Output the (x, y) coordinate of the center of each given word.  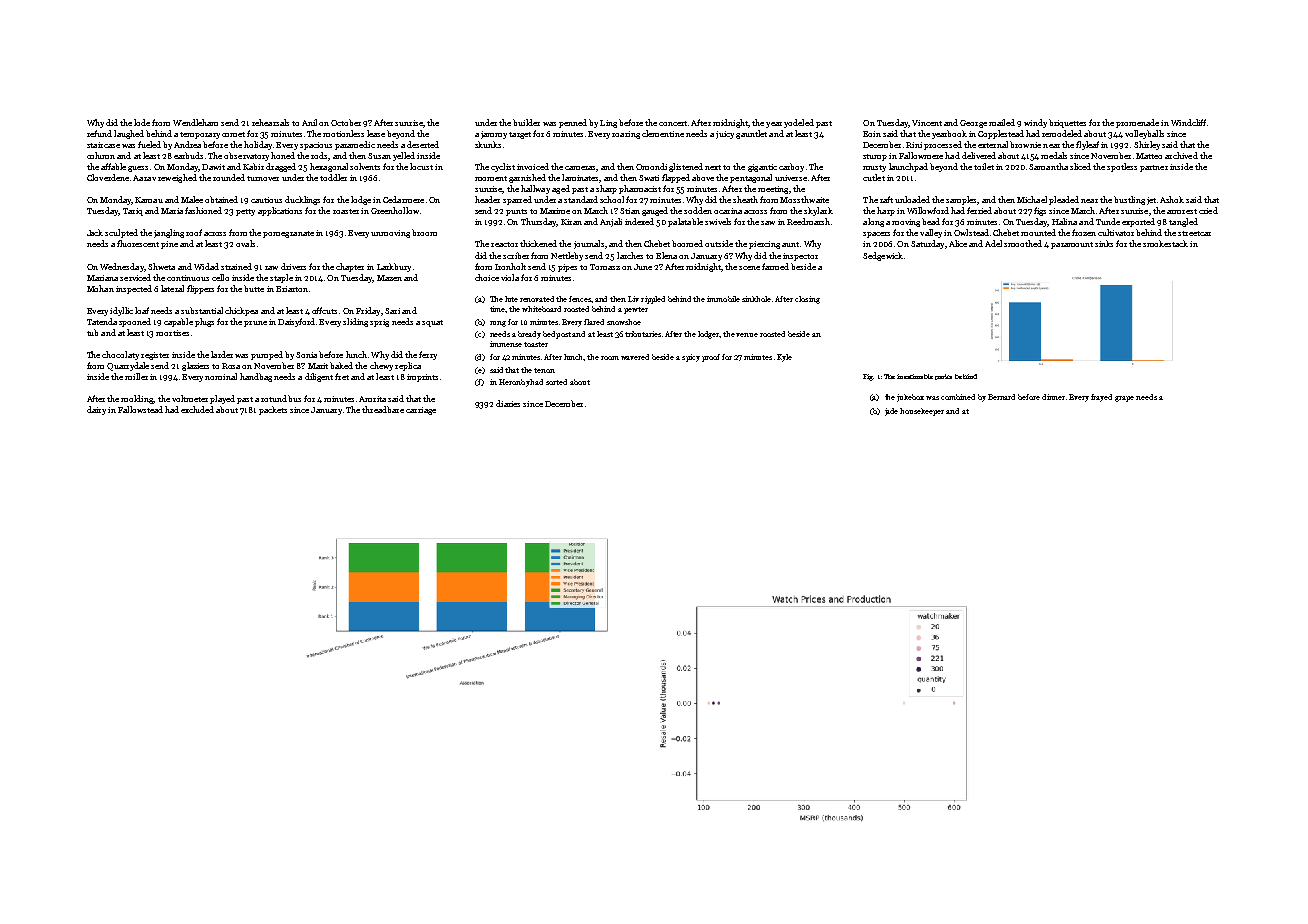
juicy (725, 135)
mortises (172, 333)
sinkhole (756, 299)
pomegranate (288, 234)
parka (943, 377)
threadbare (383, 409)
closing (807, 300)
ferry (428, 355)
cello (220, 277)
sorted (556, 382)
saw (768, 223)
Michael (1032, 199)
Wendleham (195, 122)
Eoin (872, 134)
